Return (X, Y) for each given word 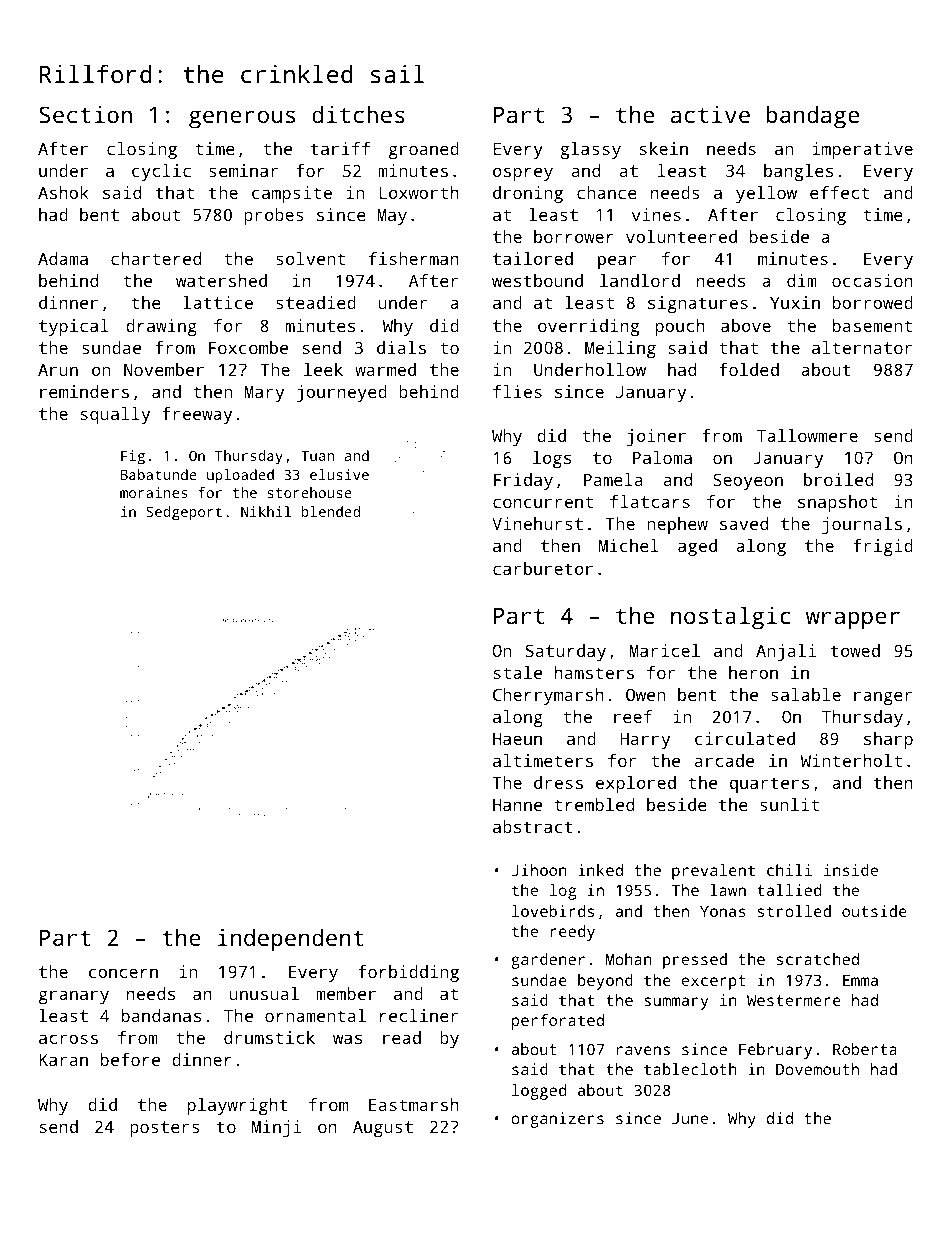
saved (744, 523)
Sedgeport (184, 513)
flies (517, 391)
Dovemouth (817, 1069)
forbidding (408, 973)
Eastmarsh (414, 1104)
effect (839, 192)
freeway (197, 415)
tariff (340, 148)
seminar (243, 170)
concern (123, 973)
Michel (629, 545)
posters (165, 1129)
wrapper (853, 620)
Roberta (865, 1049)
